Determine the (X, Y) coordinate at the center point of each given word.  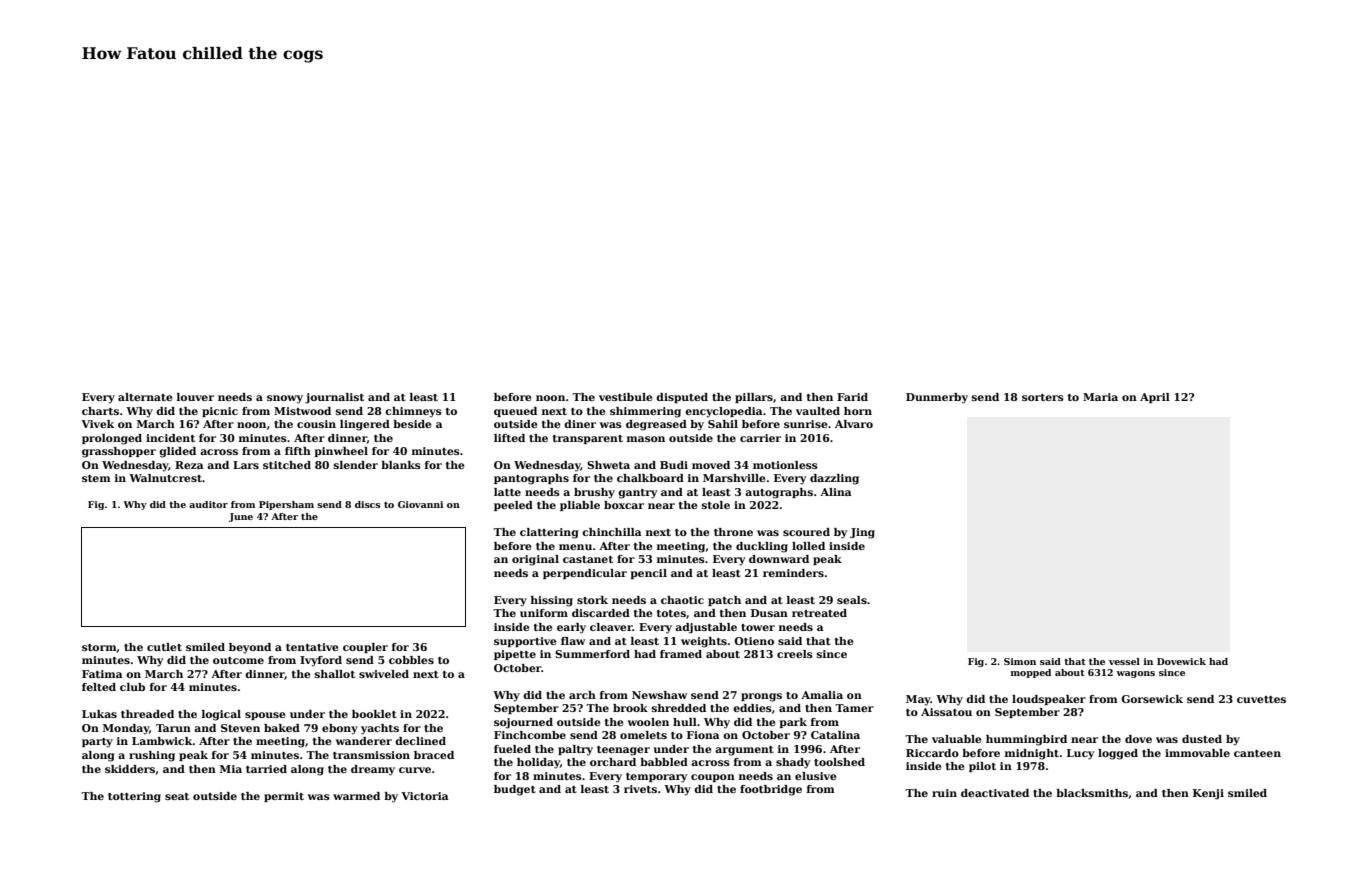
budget (515, 790)
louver (195, 397)
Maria (1100, 397)
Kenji (1208, 794)
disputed (682, 398)
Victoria (425, 796)
